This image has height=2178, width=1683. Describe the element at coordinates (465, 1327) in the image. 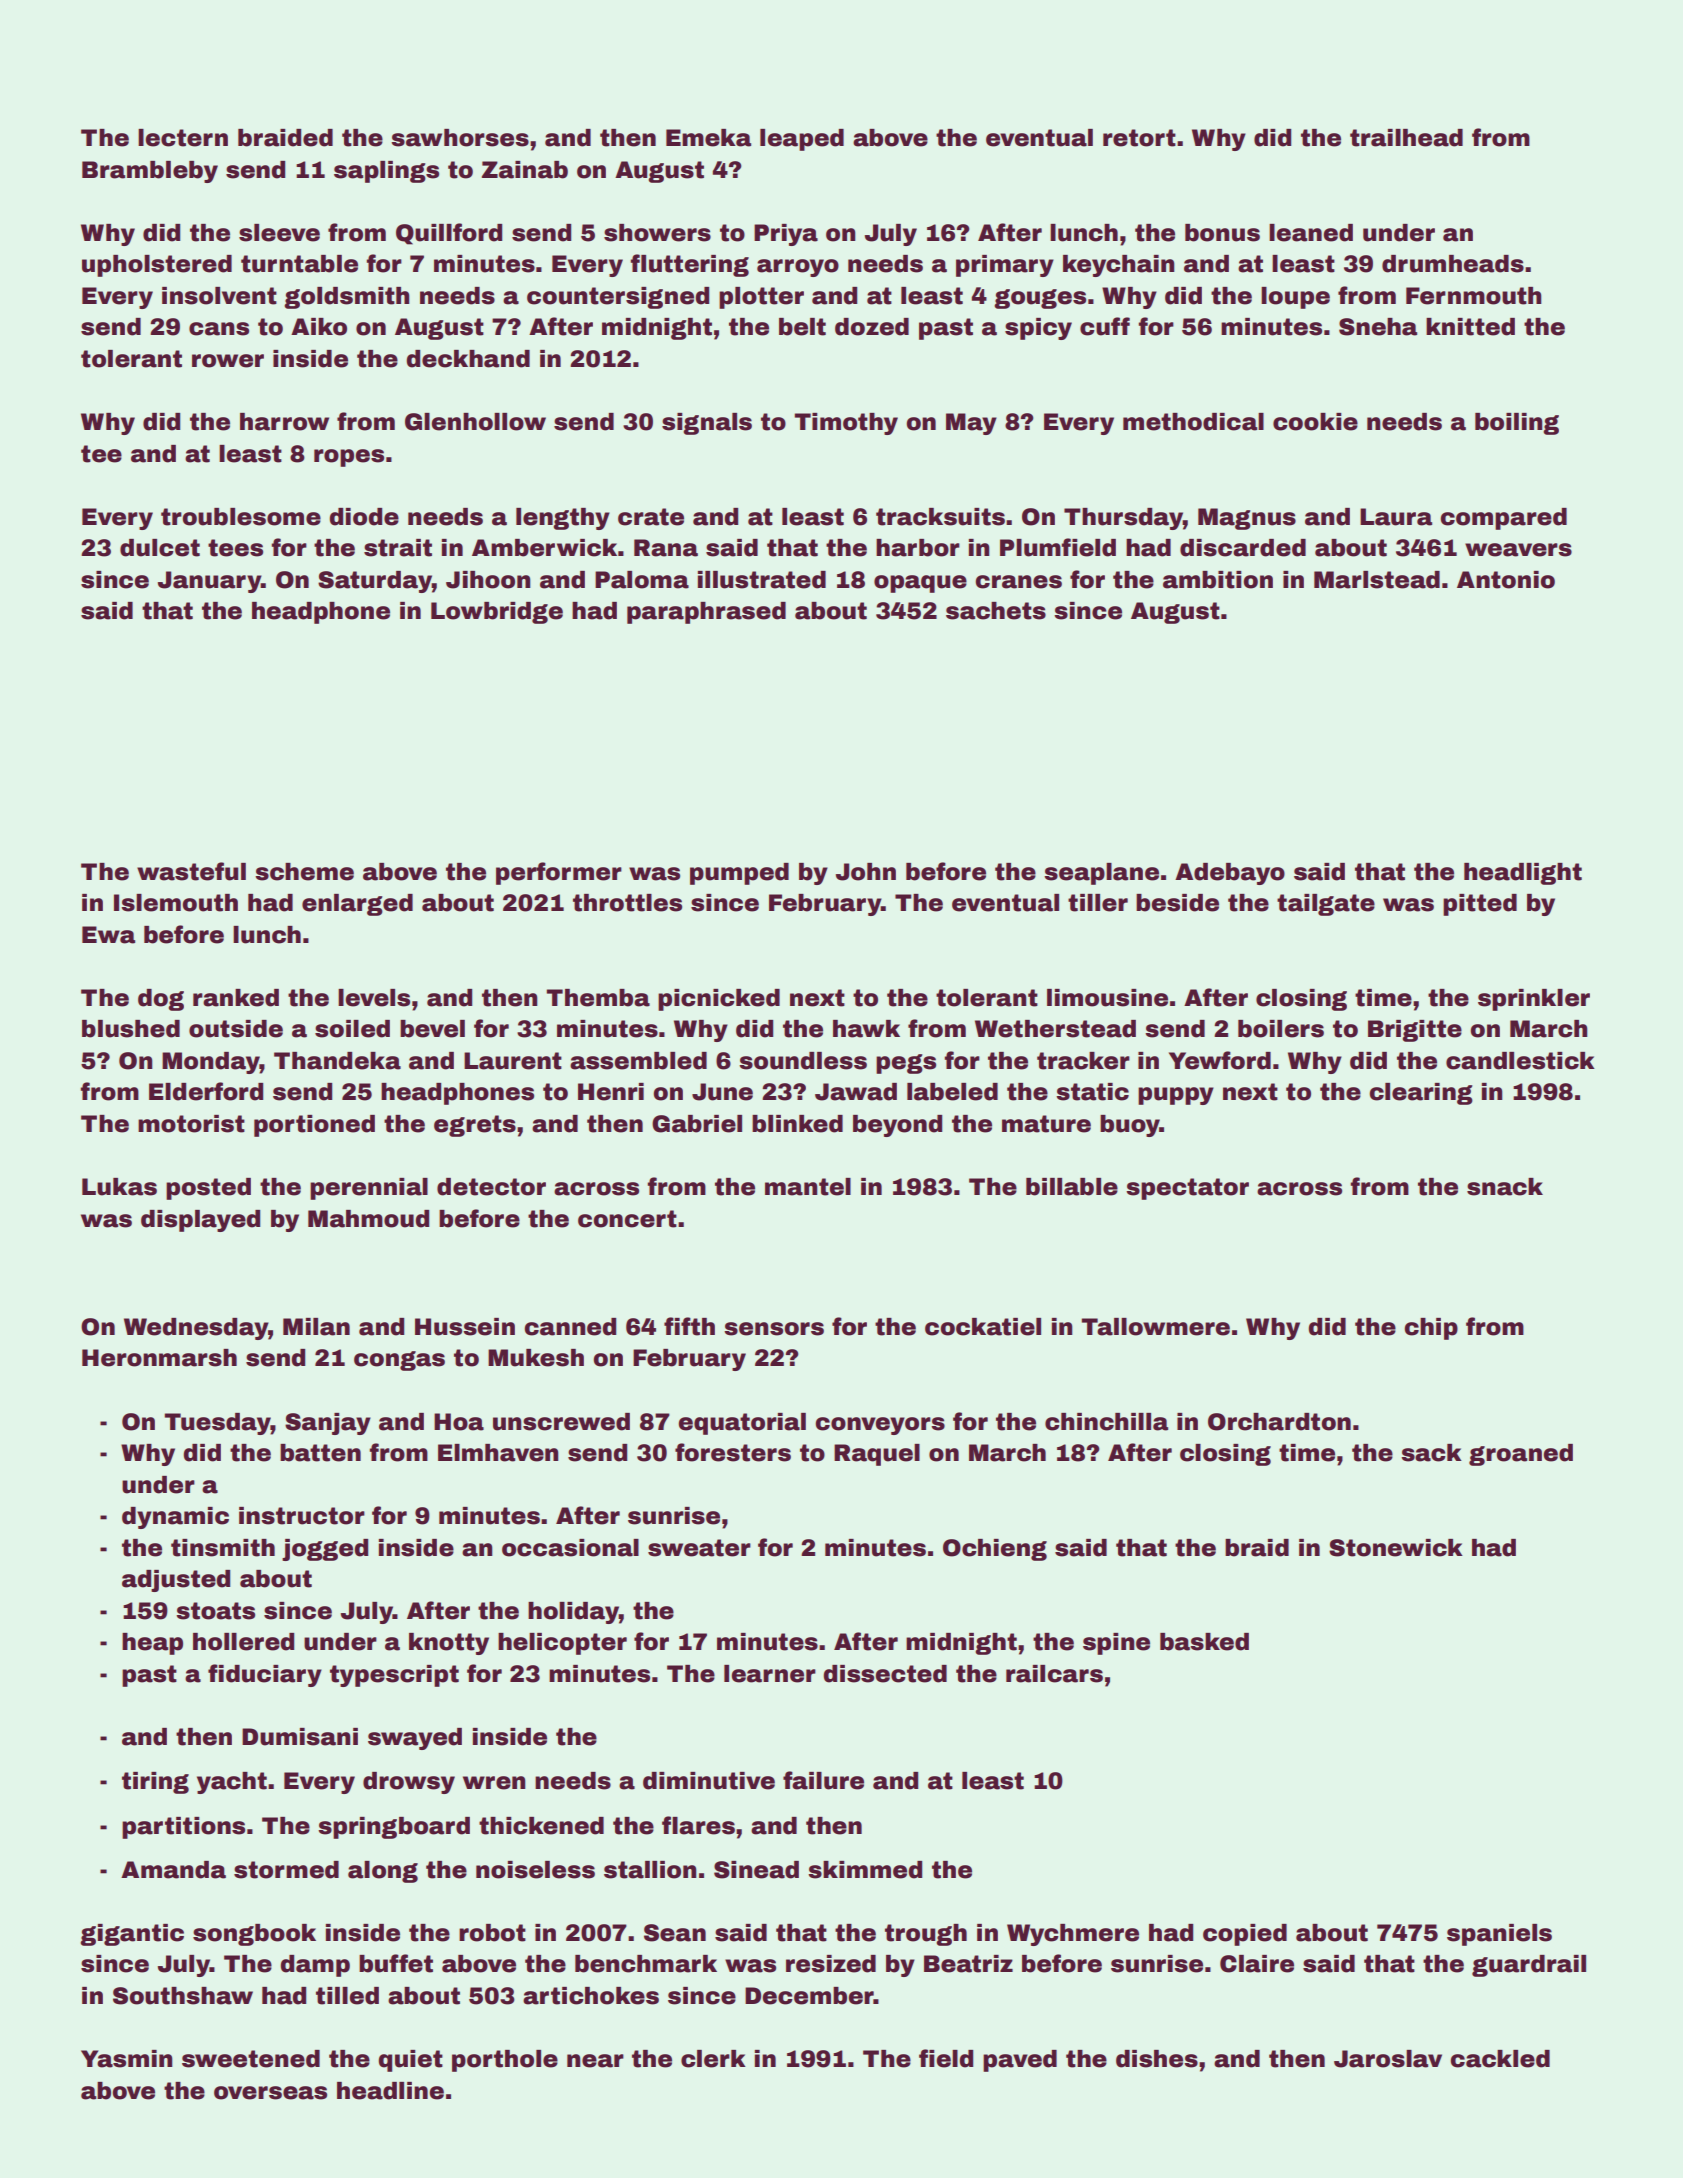

I see `Hussein` at that location.
